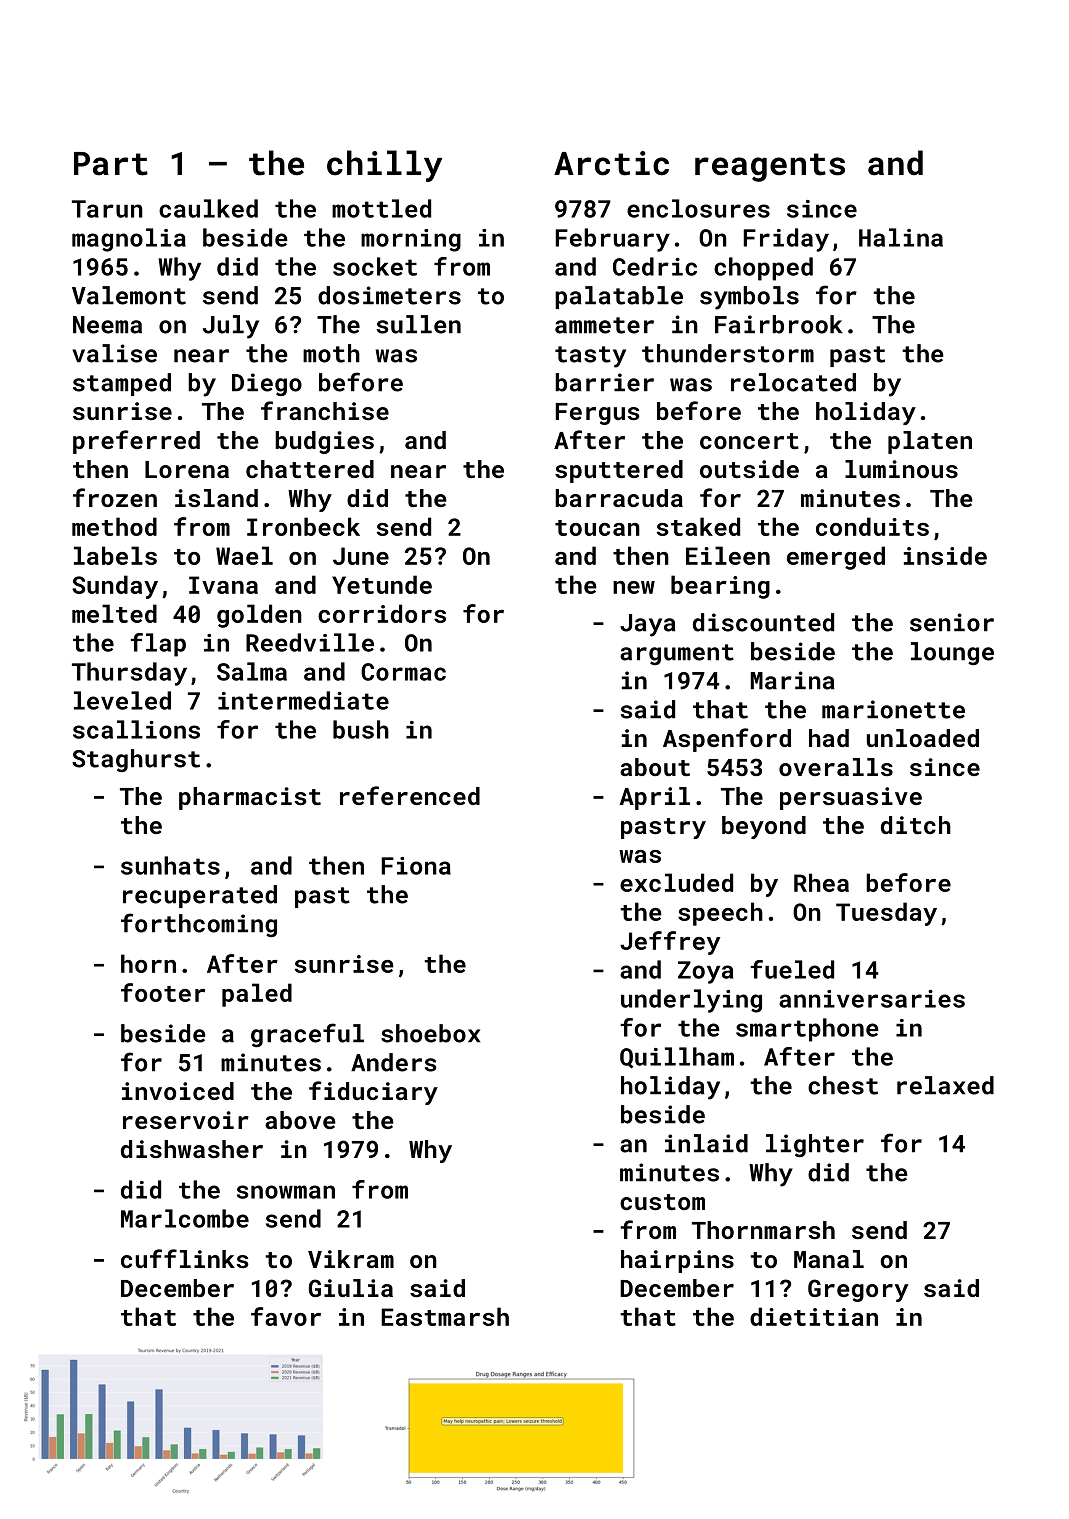 The image size is (1069, 1519). Describe the element at coordinates (770, 167) in the screenshot. I see `reagents` at that location.
